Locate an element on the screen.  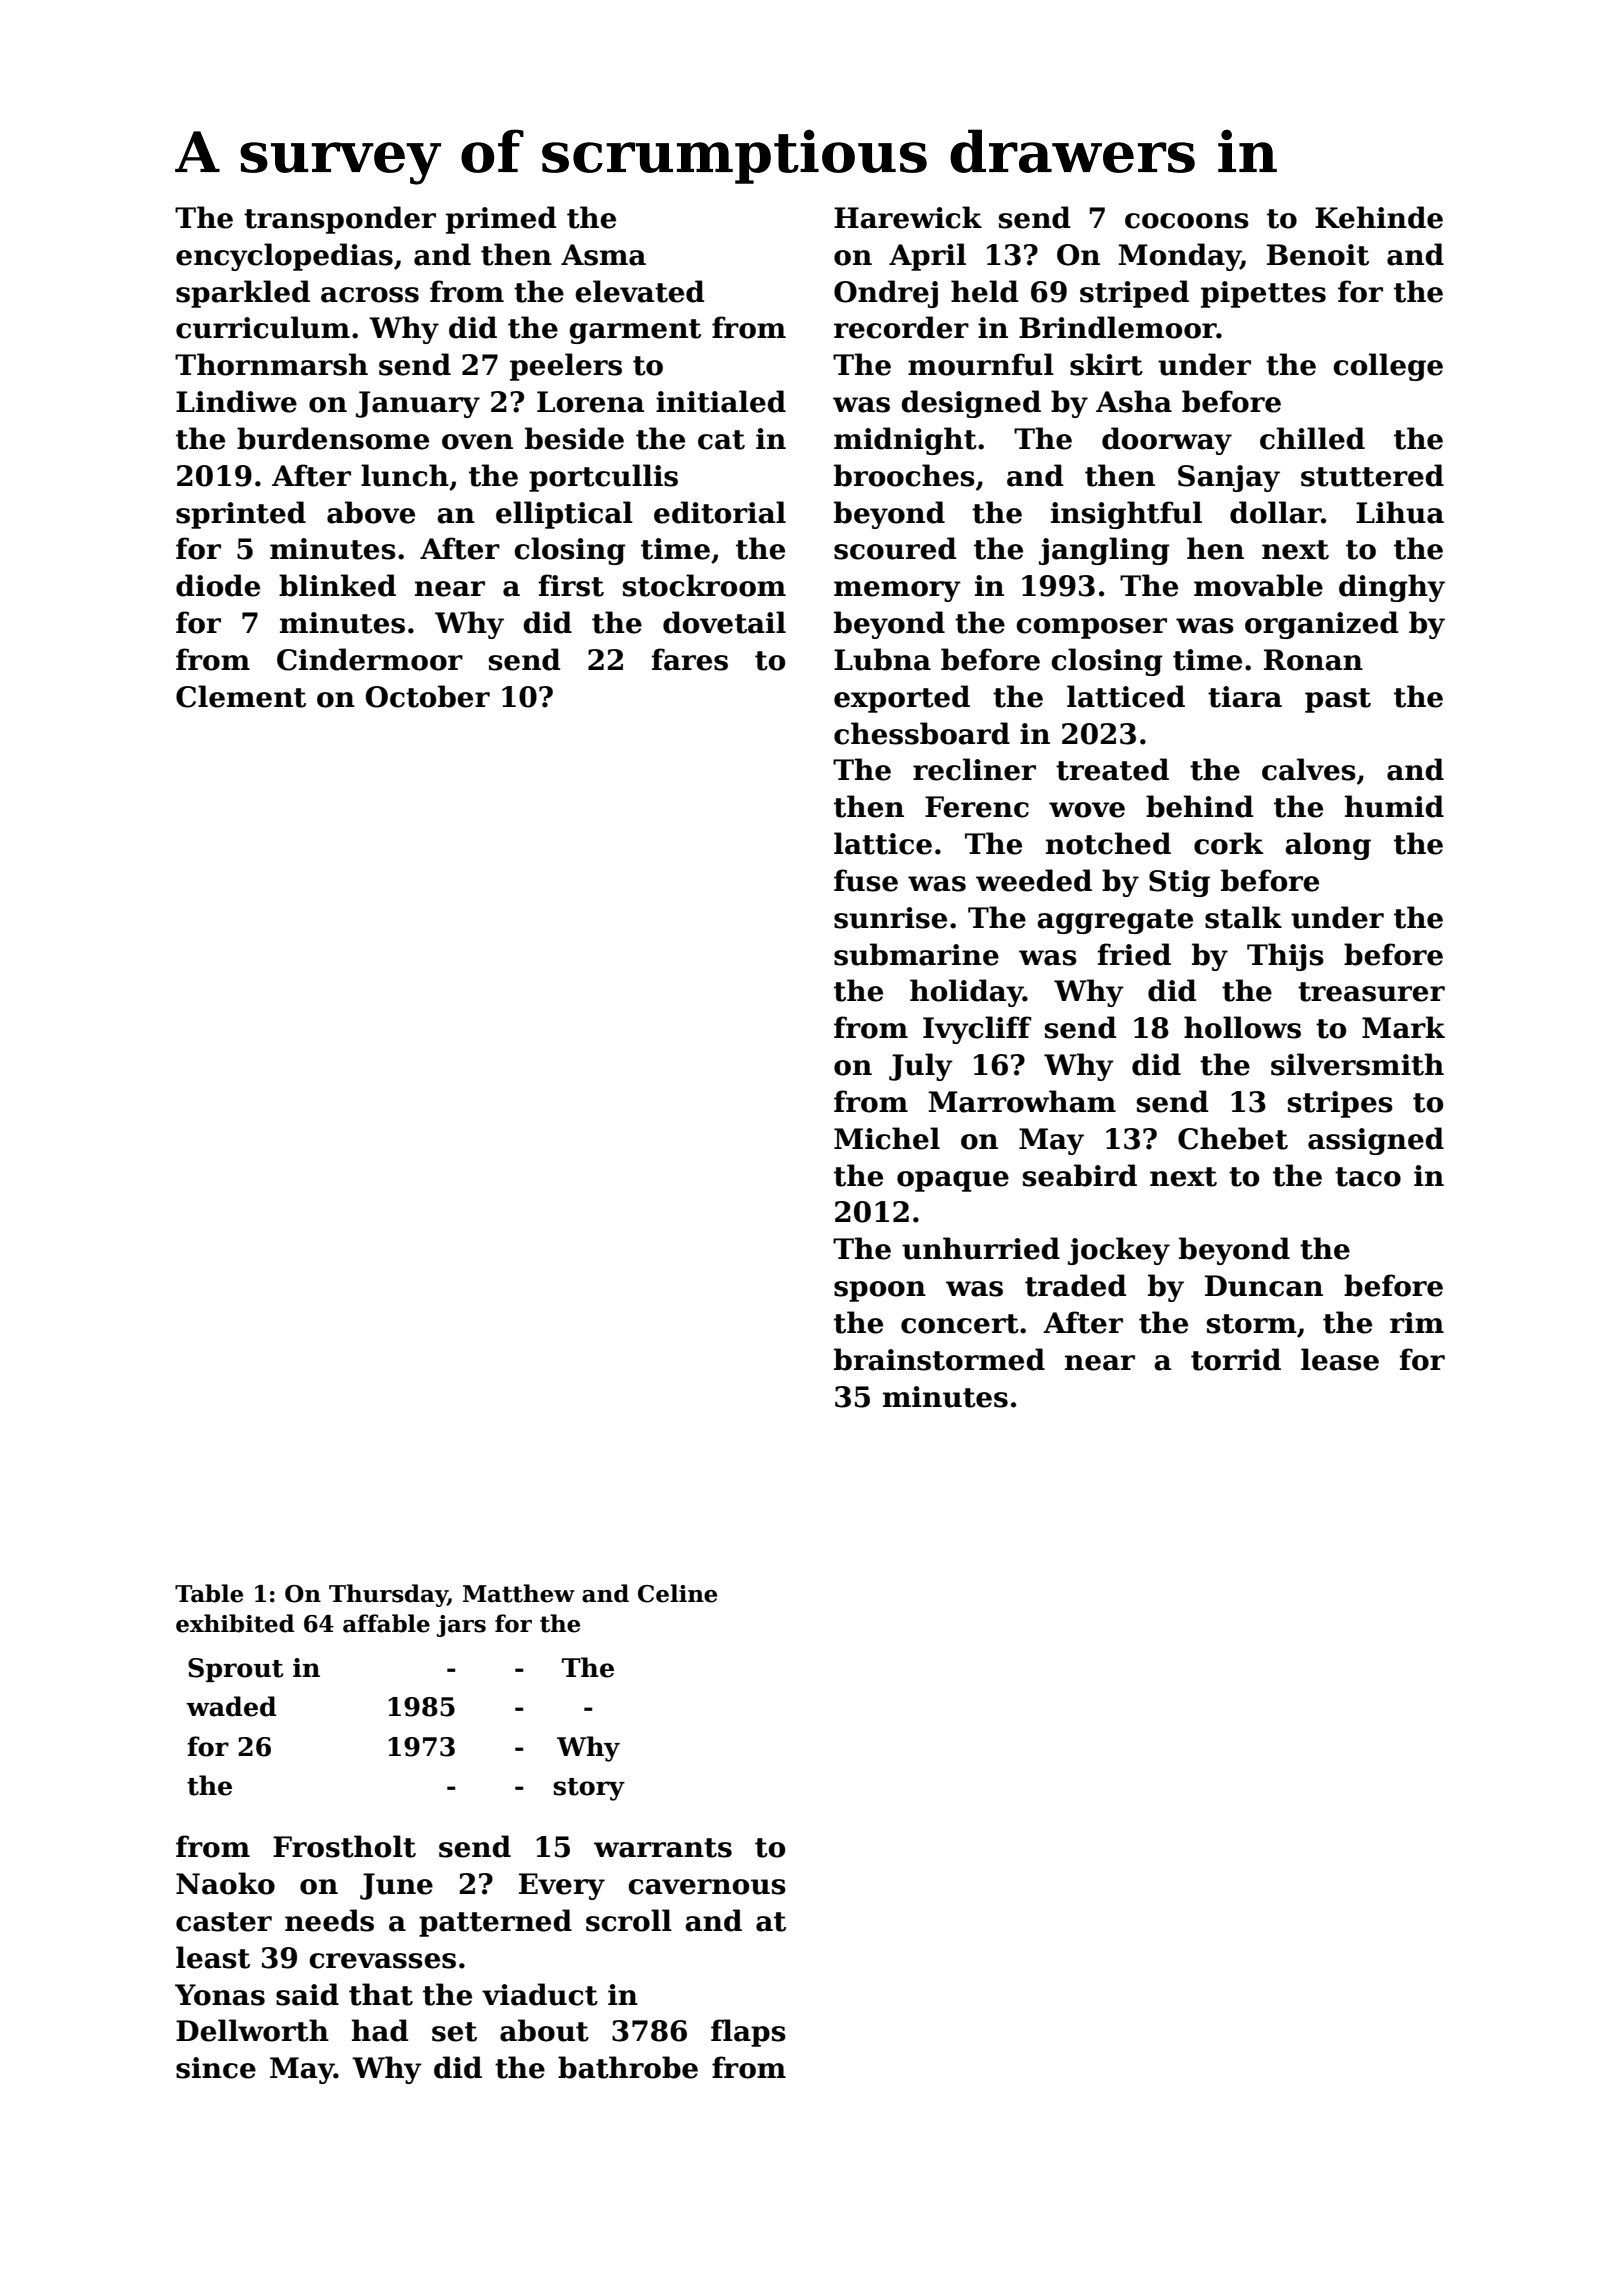
assigned is located at coordinates (1376, 1141).
